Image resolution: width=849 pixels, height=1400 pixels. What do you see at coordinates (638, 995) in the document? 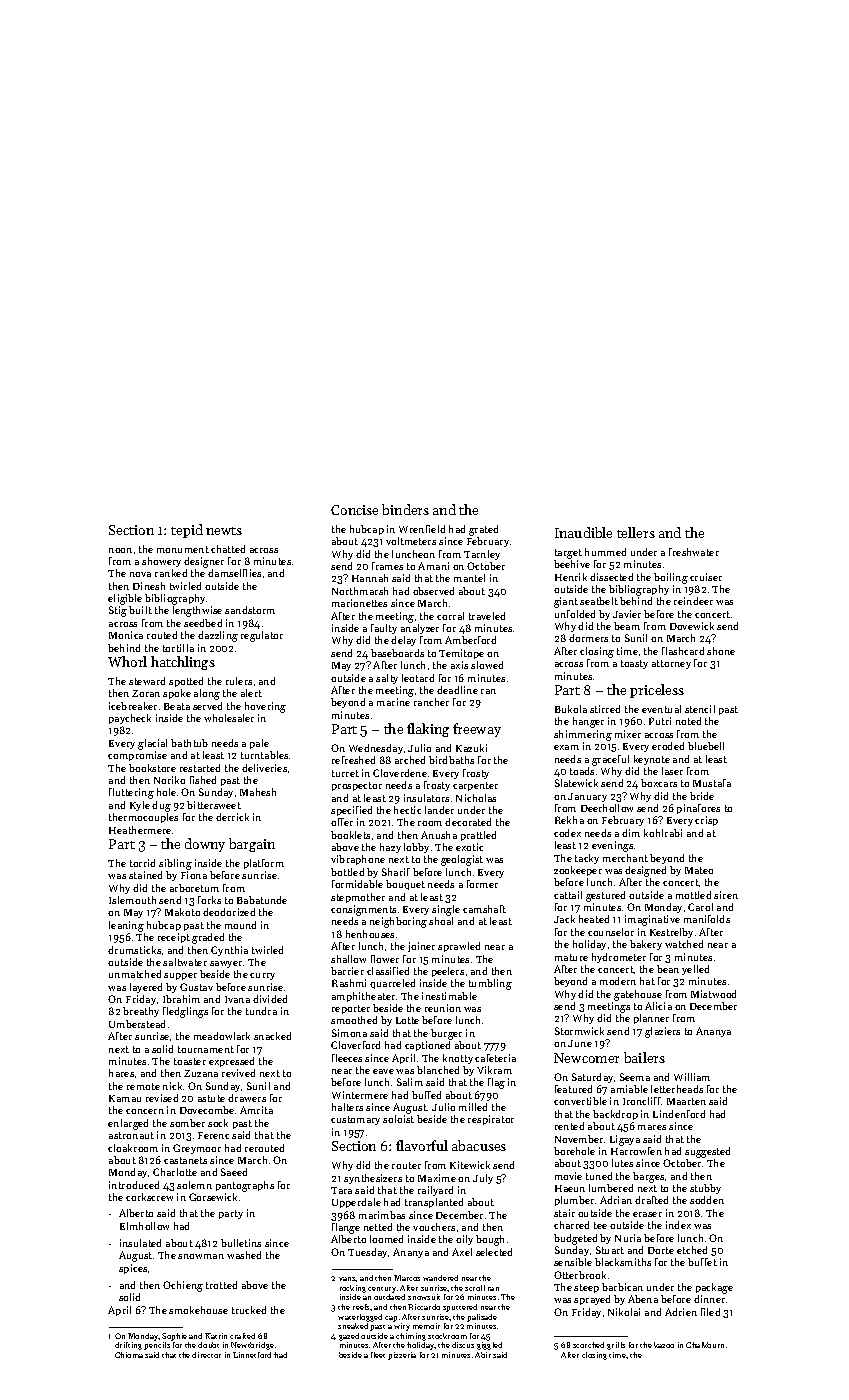
I see `gatehouse` at bounding box center [638, 995].
